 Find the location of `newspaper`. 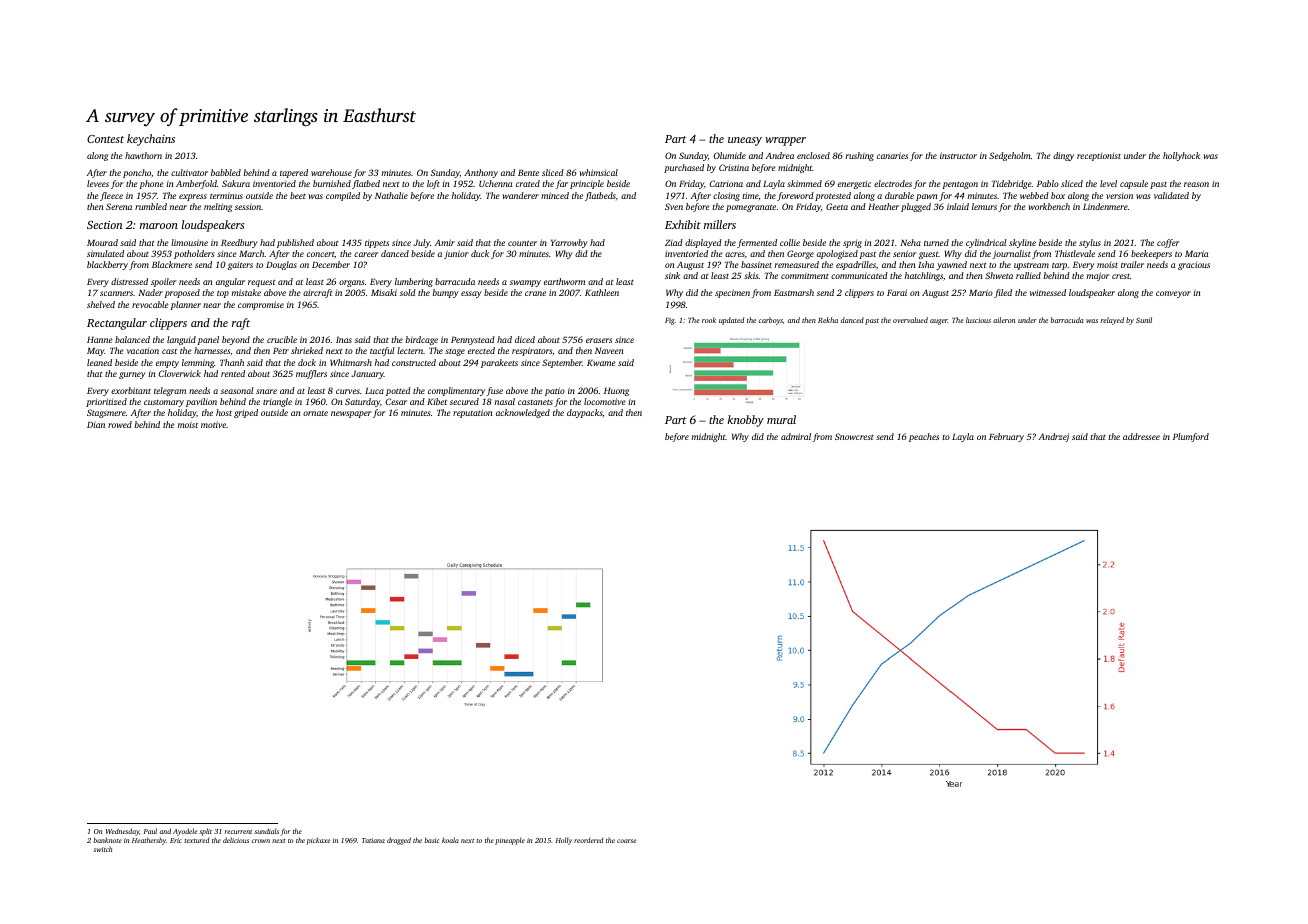

newspaper is located at coordinates (351, 414).
